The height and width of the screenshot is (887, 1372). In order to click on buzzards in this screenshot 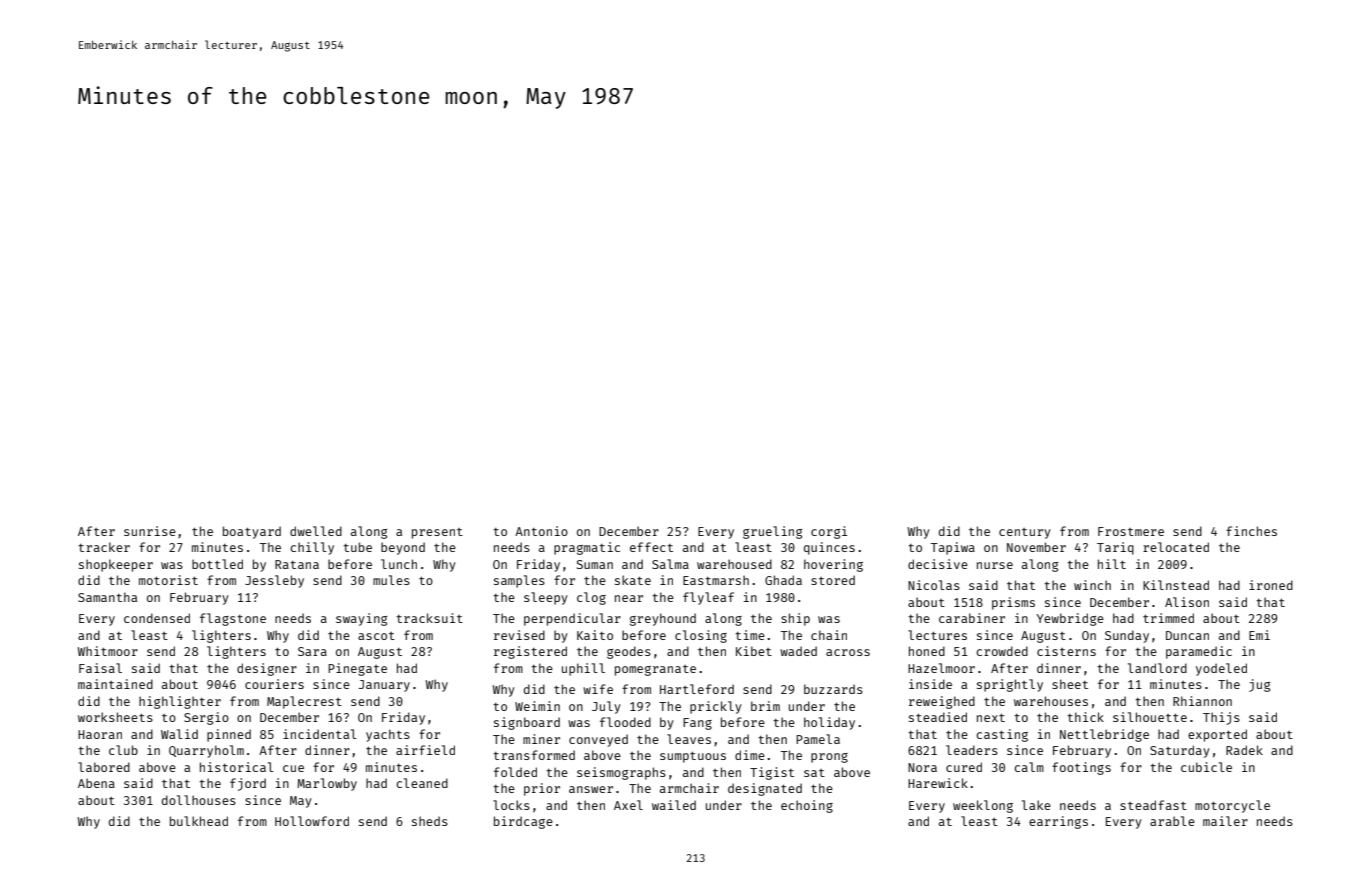, I will do `click(833, 689)`.
